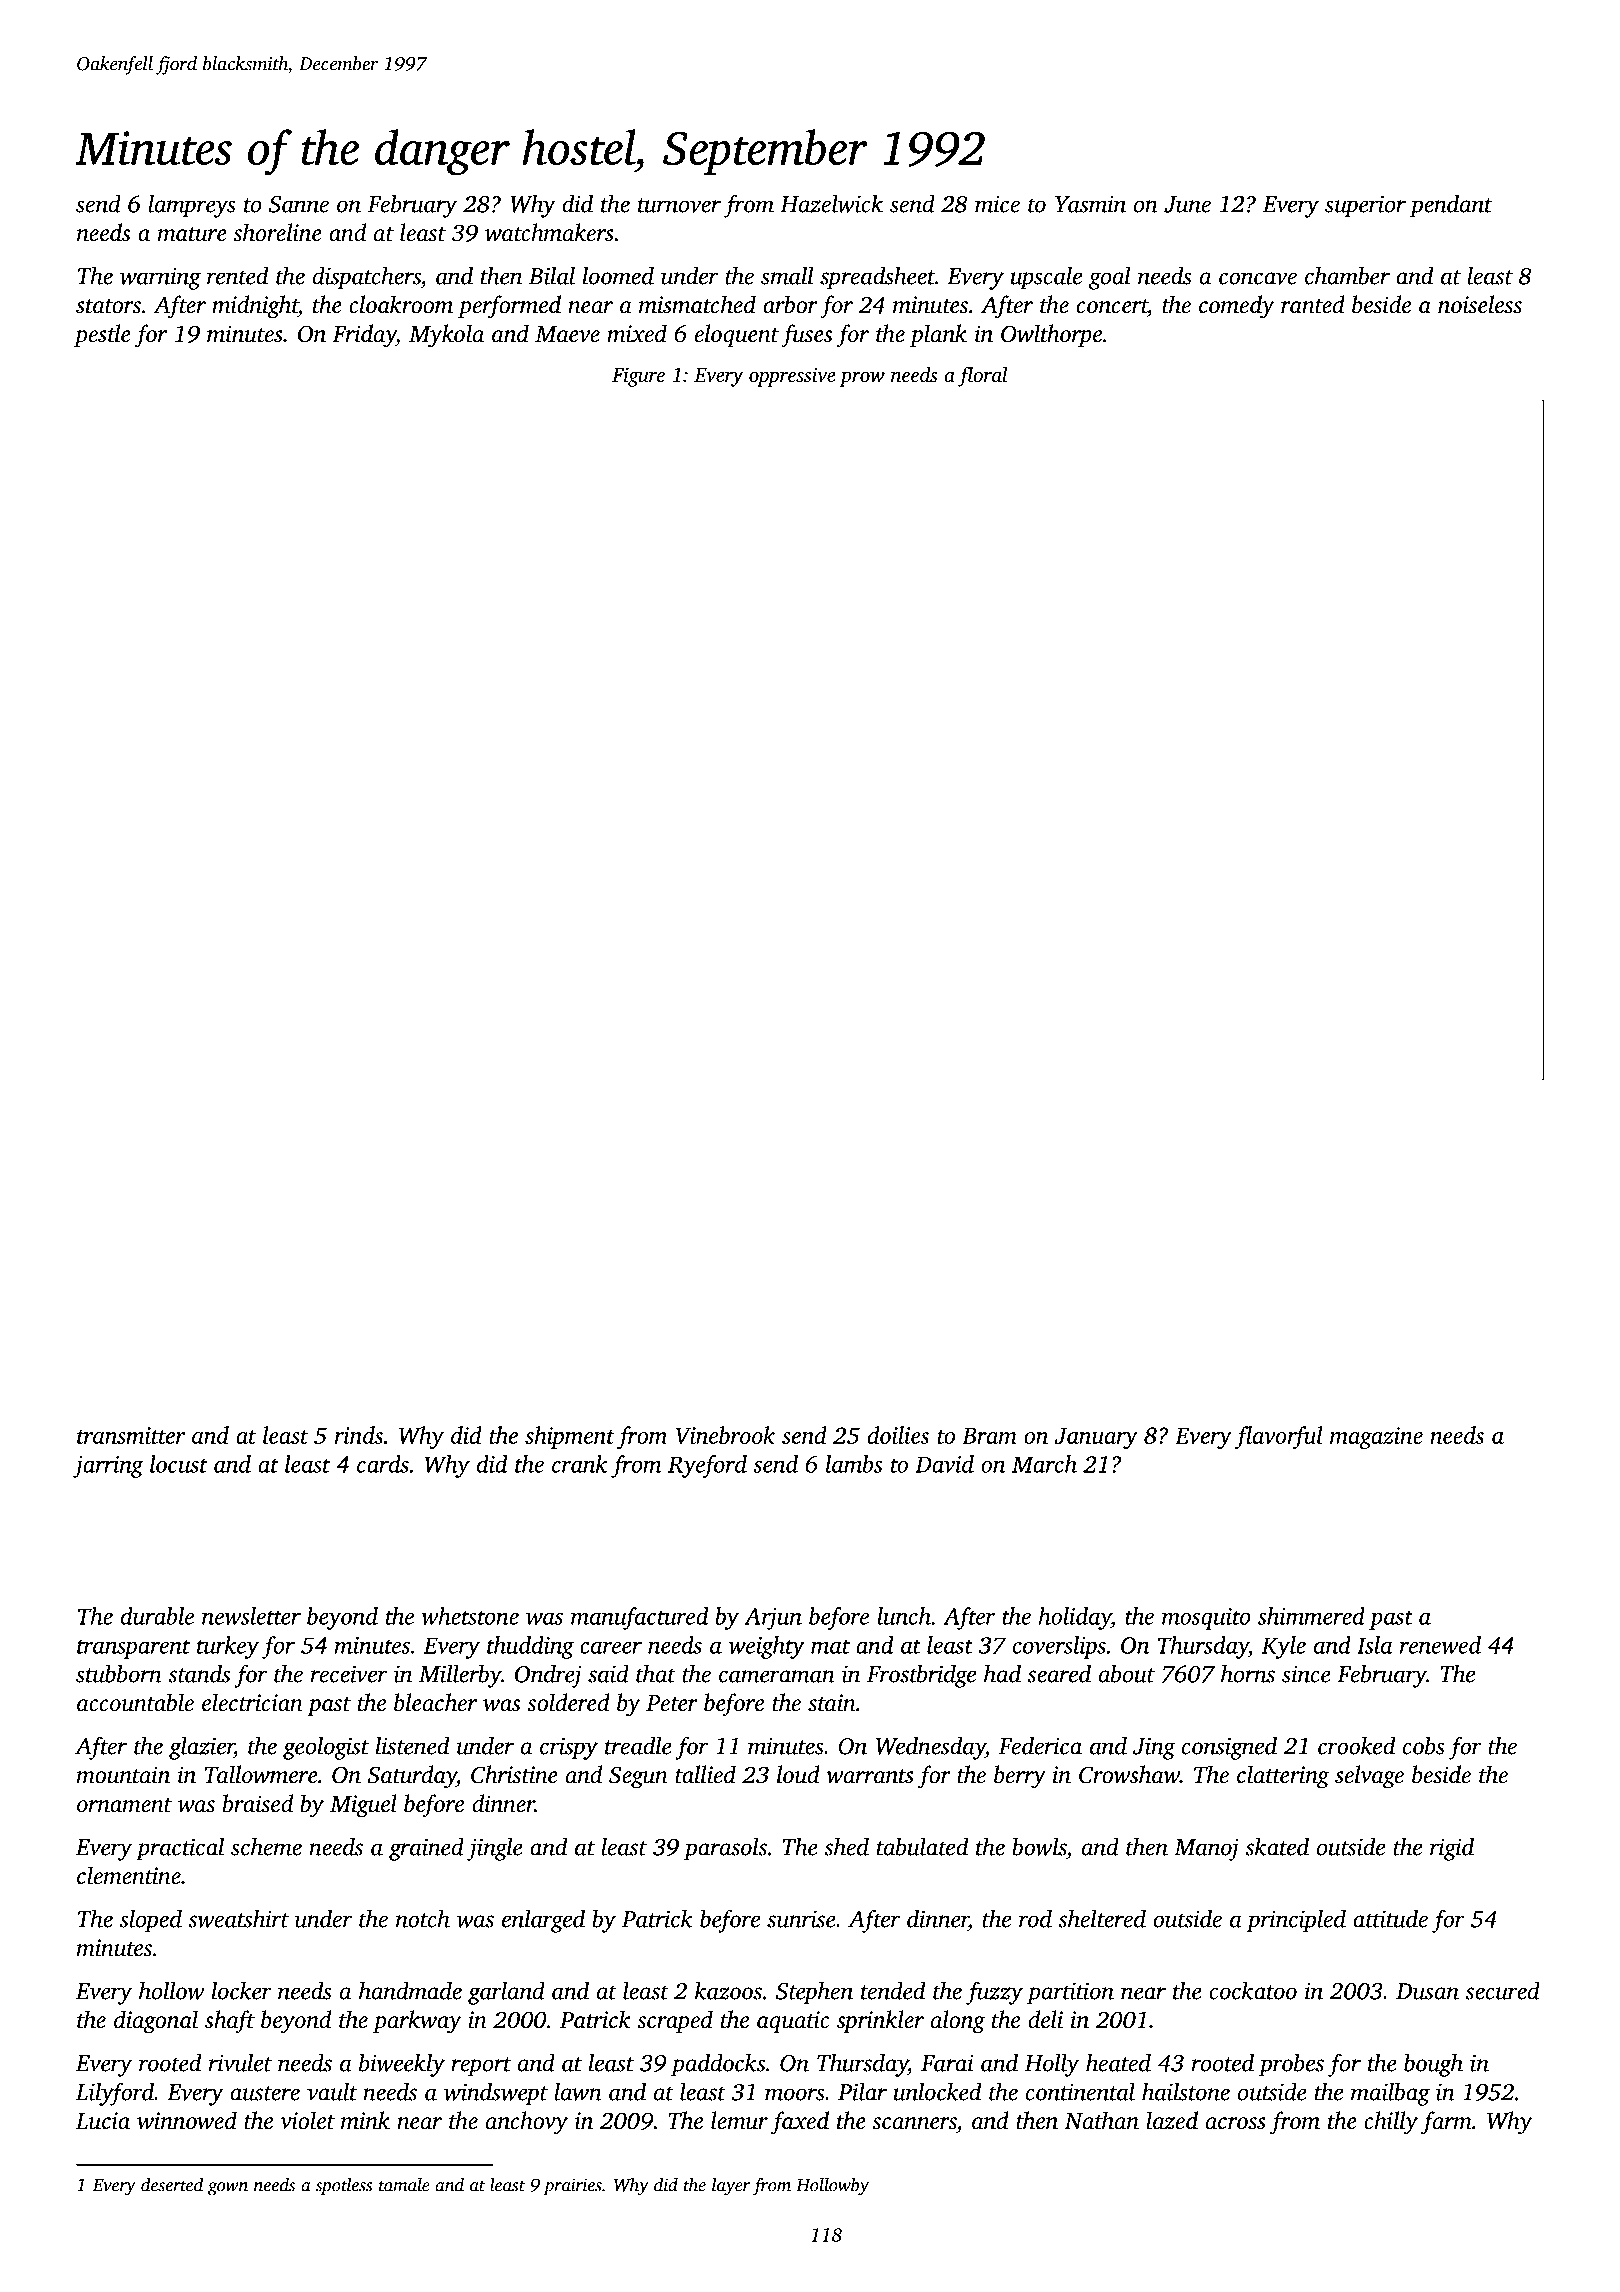  What do you see at coordinates (481, 2067) in the page?
I see `report` at bounding box center [481, 2067].
